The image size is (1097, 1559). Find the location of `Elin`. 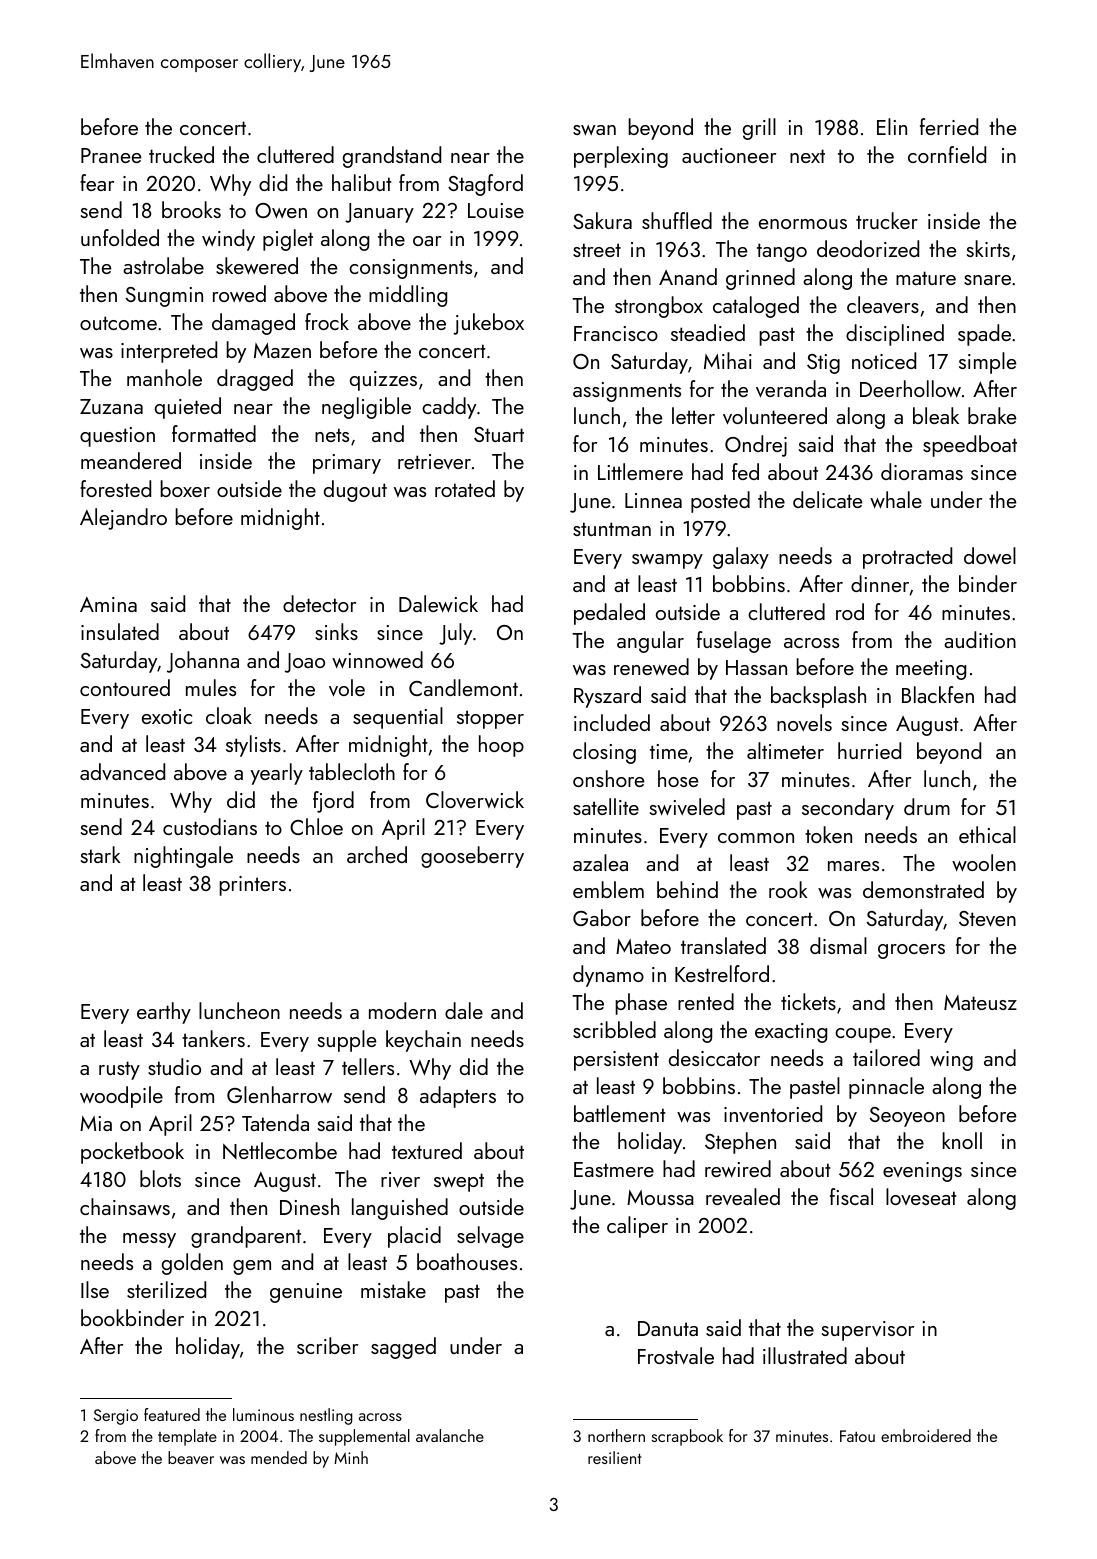

Elin is located at coordinates (892, 126).
